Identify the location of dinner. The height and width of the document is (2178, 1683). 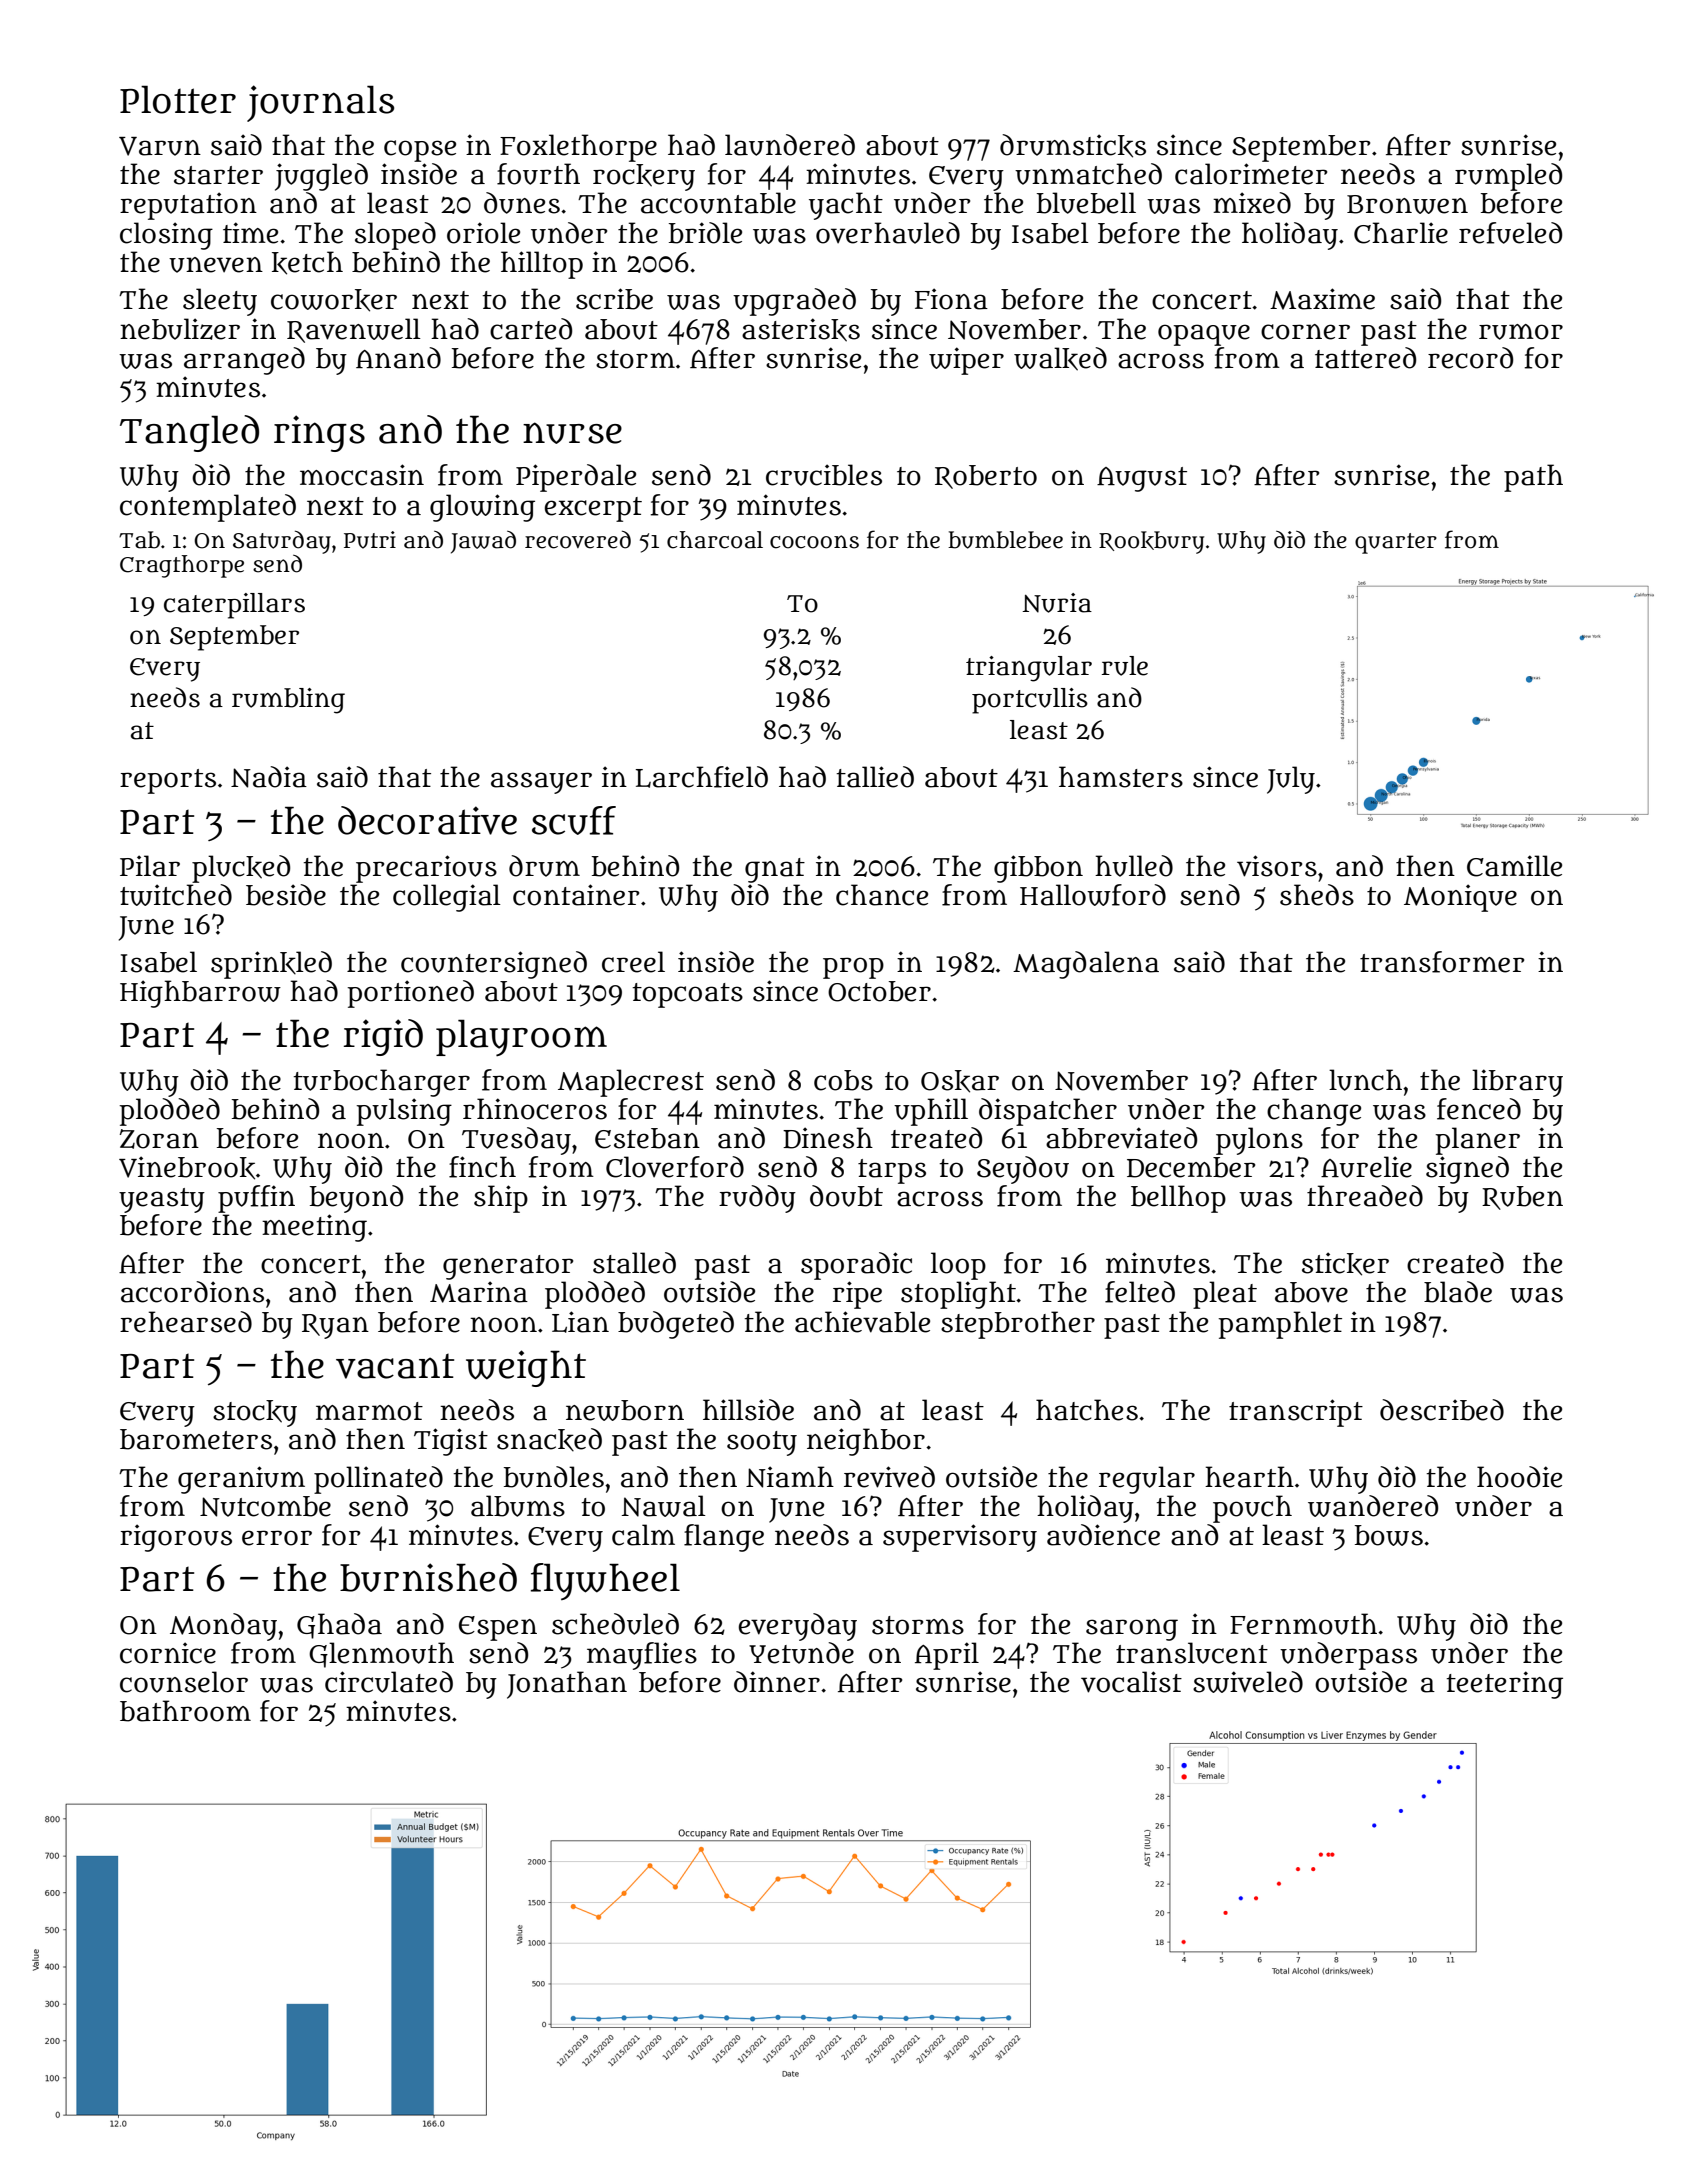
(777, 1682).
